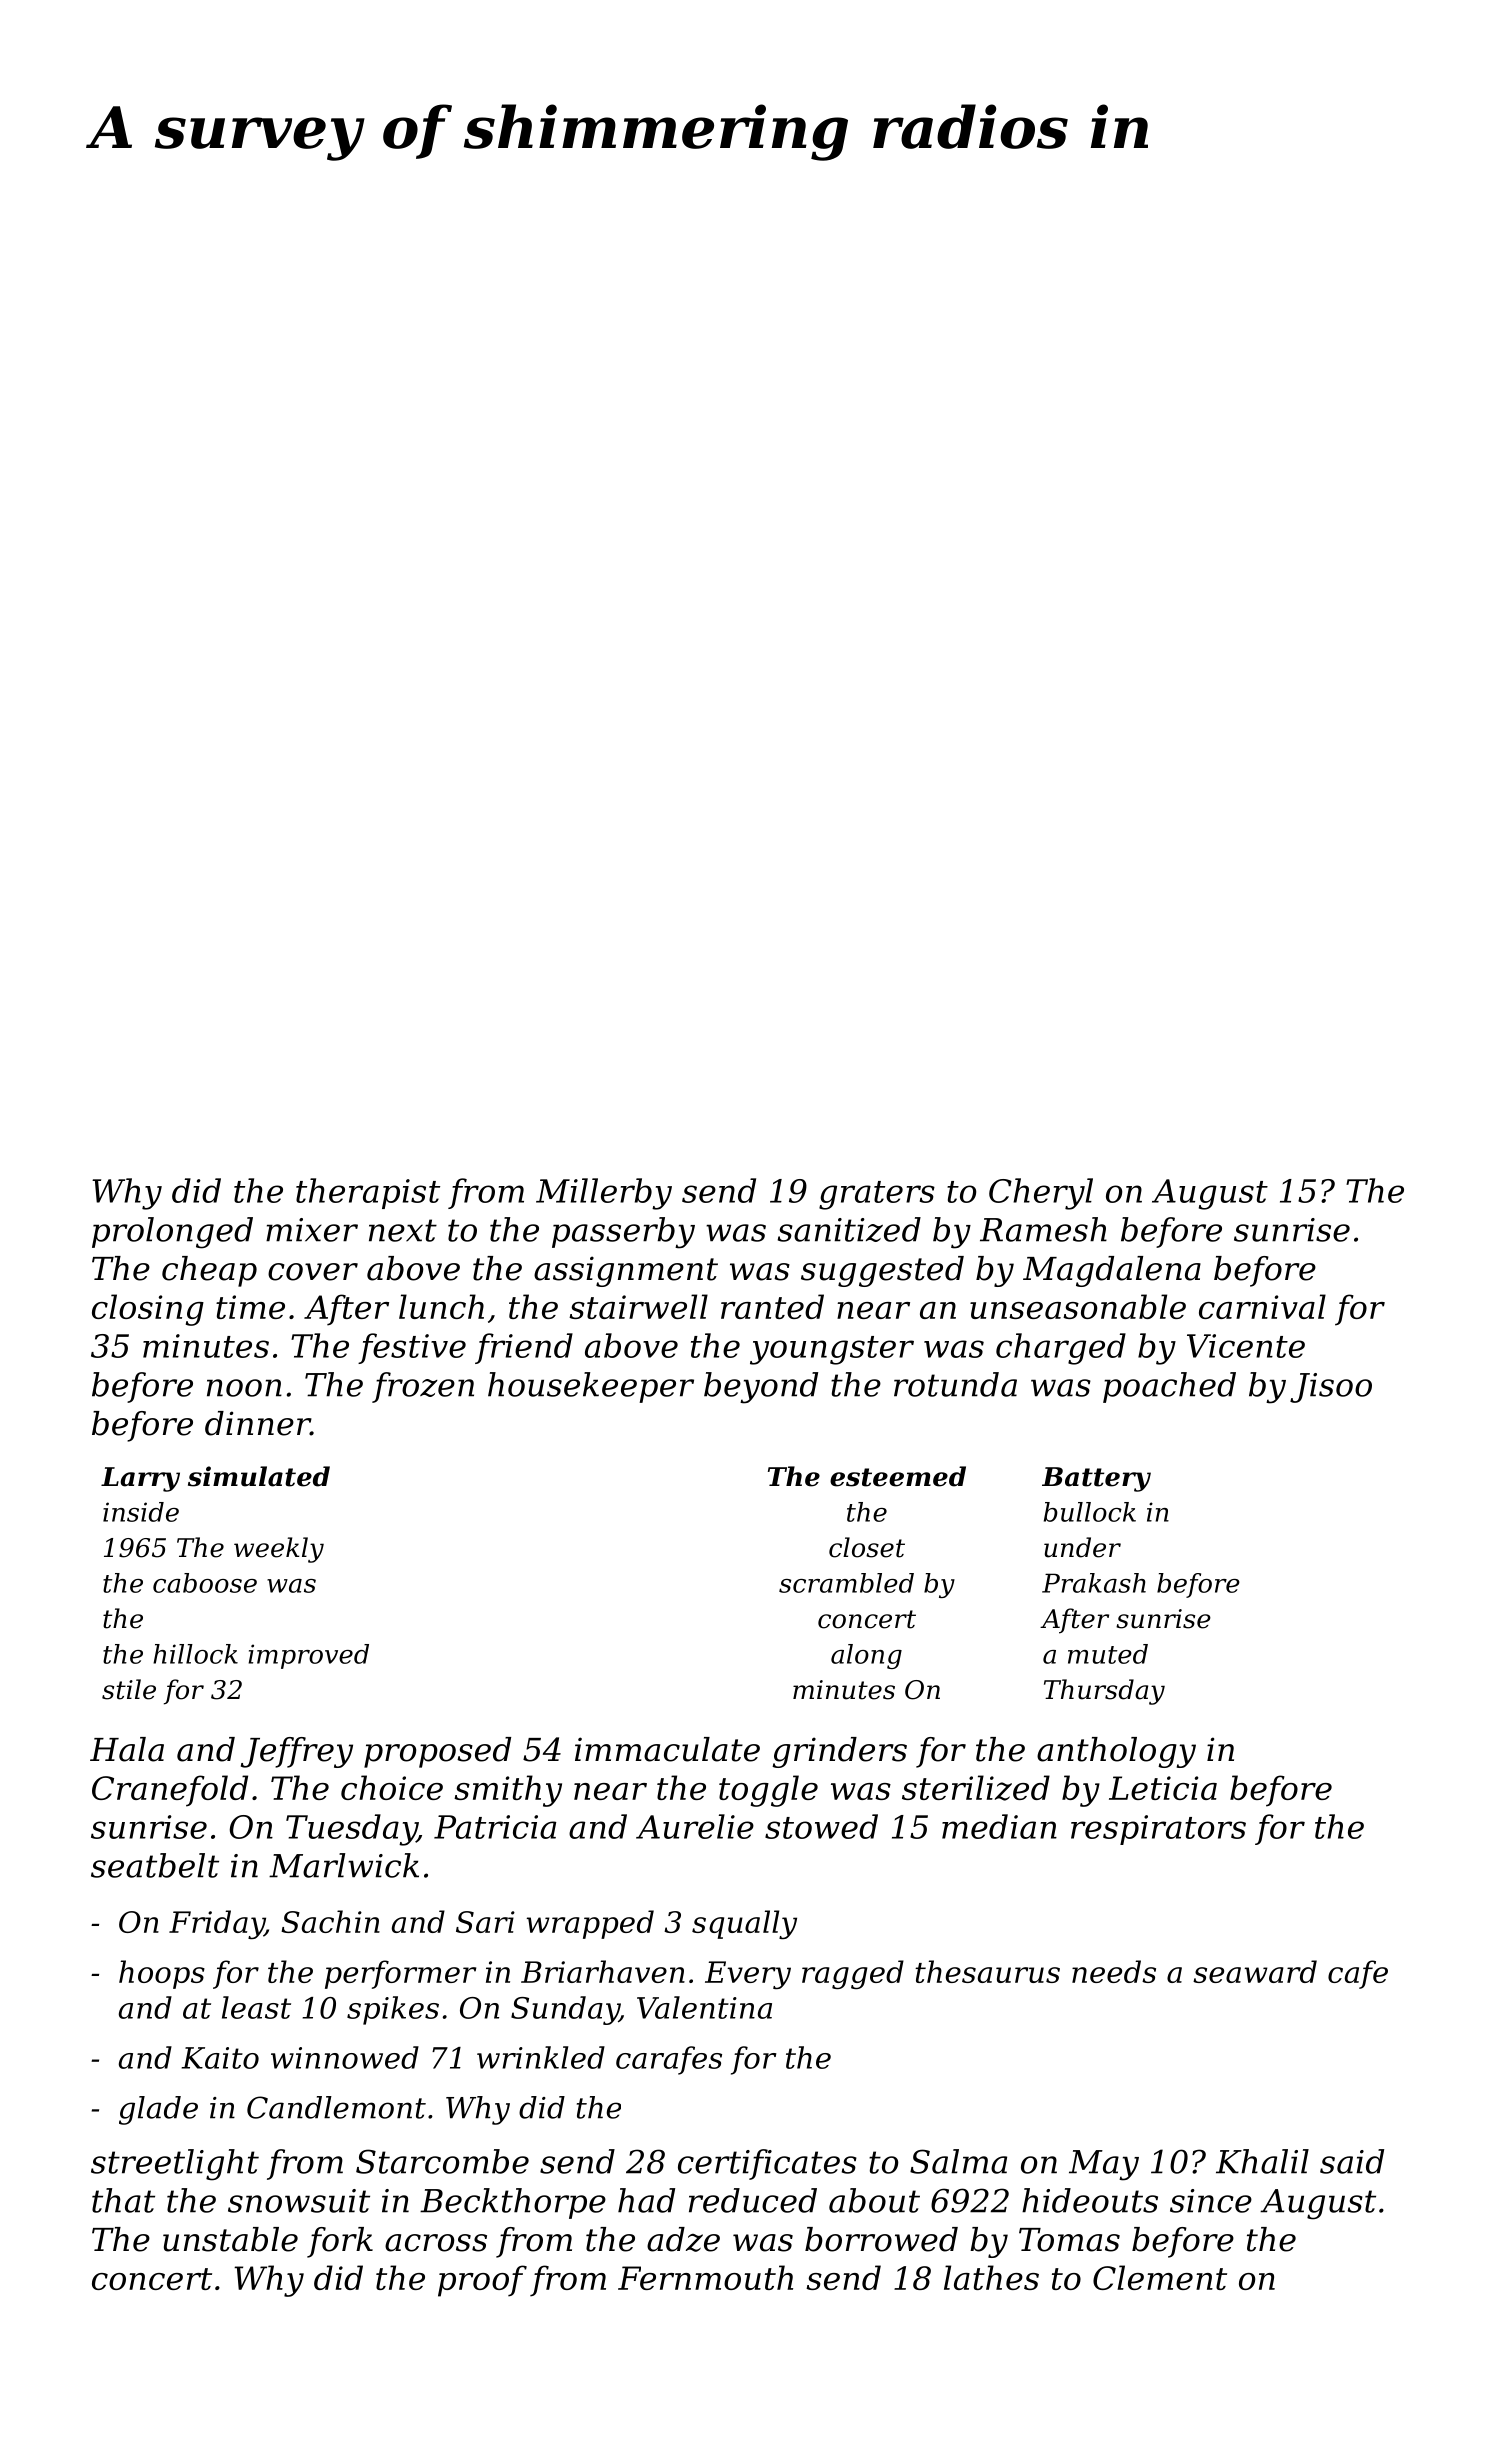  Describe the element at coordinates (958, 2161) in the screenshot. I see `Salma` at that location.
